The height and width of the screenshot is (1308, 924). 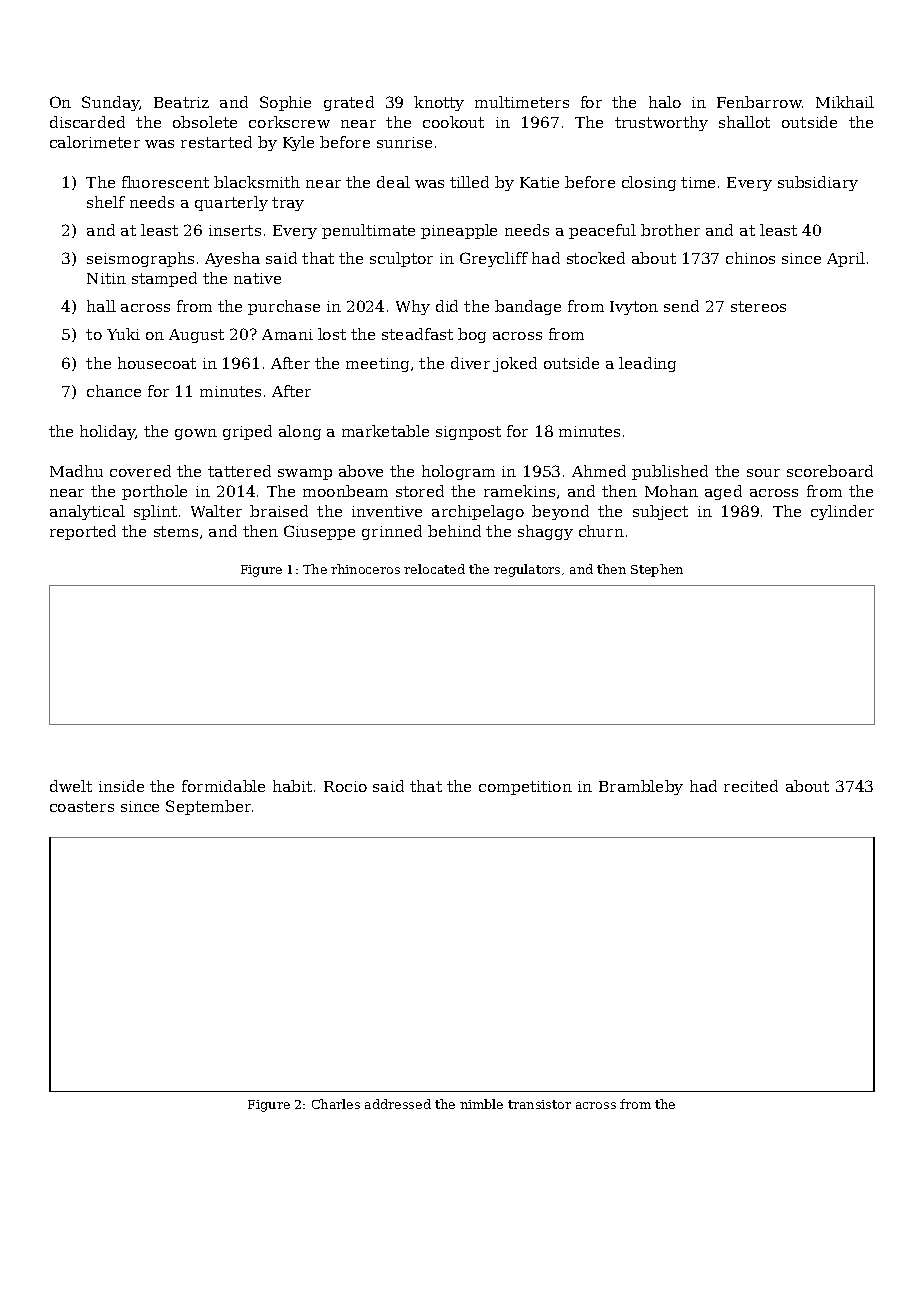 I want to click on April, so click(x=846, y=259).
